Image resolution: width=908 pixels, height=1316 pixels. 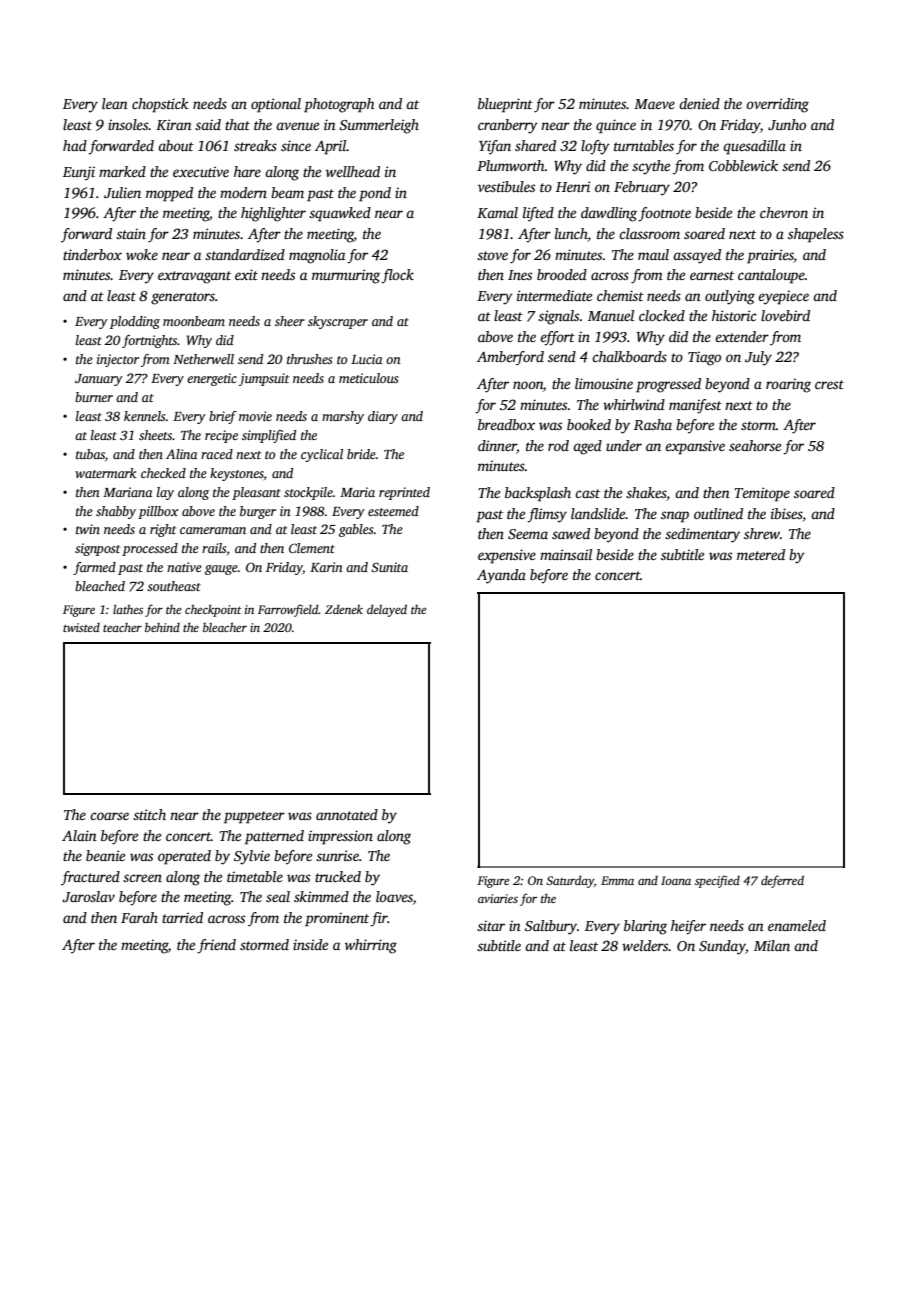 I want to click on friend, so click(x=216, y=946).
